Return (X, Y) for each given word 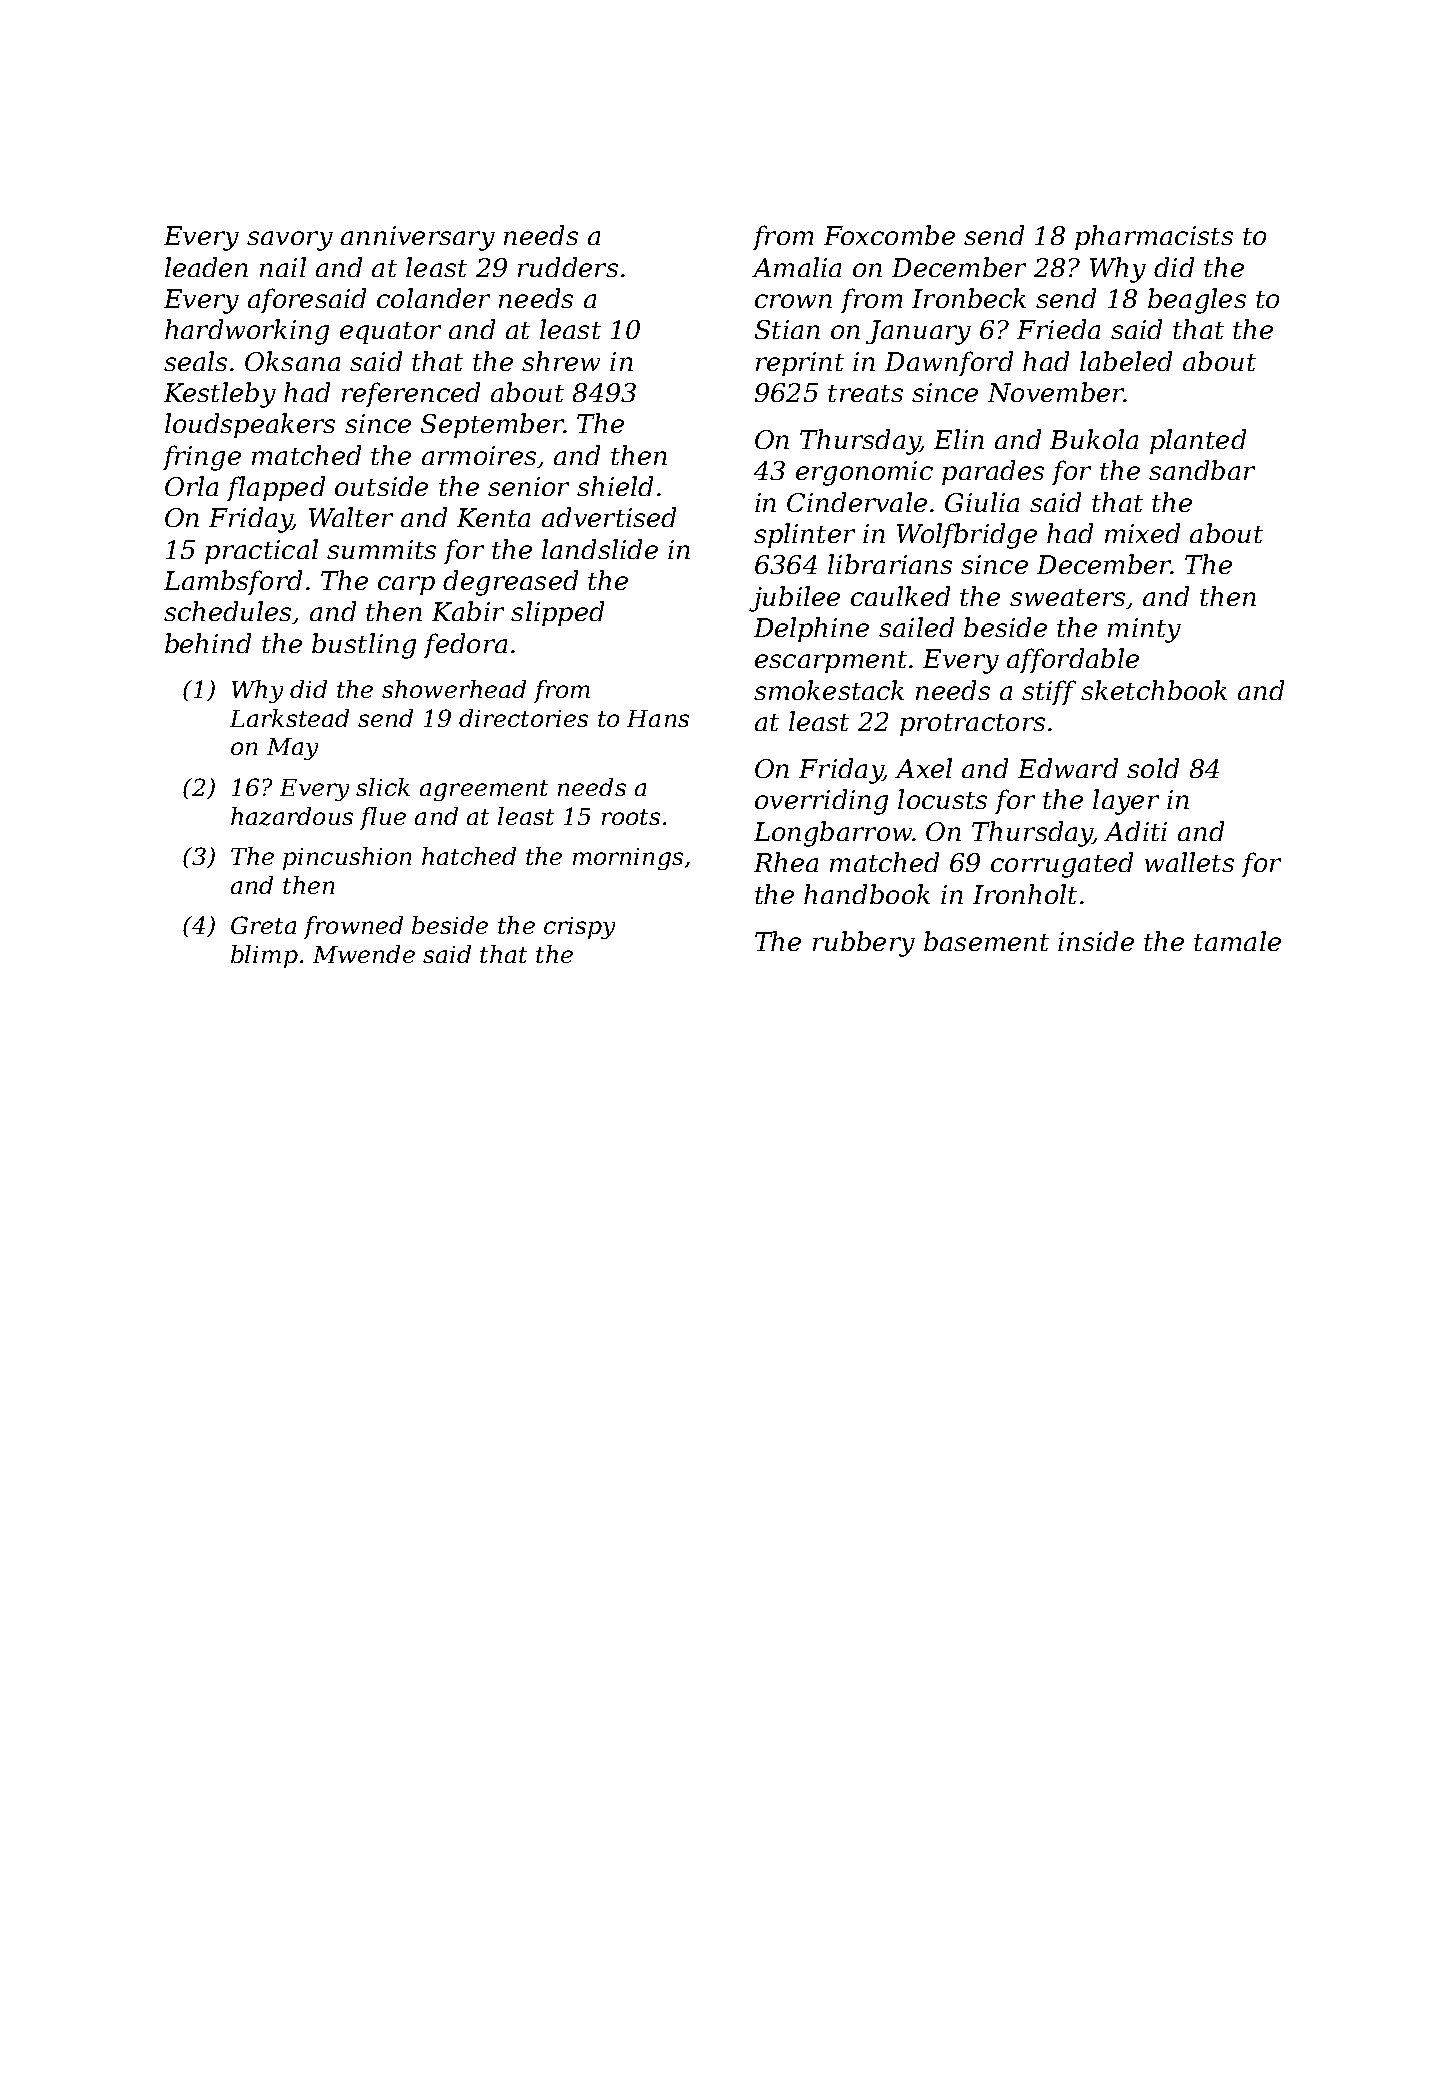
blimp (264, 956)
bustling (364, 646)
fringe (202, 458)
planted (1198, 441)
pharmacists (1154, 237)
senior (528, 486)
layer (1126, 802)
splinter (804, 535)
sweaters (1067, 597)
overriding (821, 802)
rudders (568, 267)
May (292, 749)
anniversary (418, 238)
